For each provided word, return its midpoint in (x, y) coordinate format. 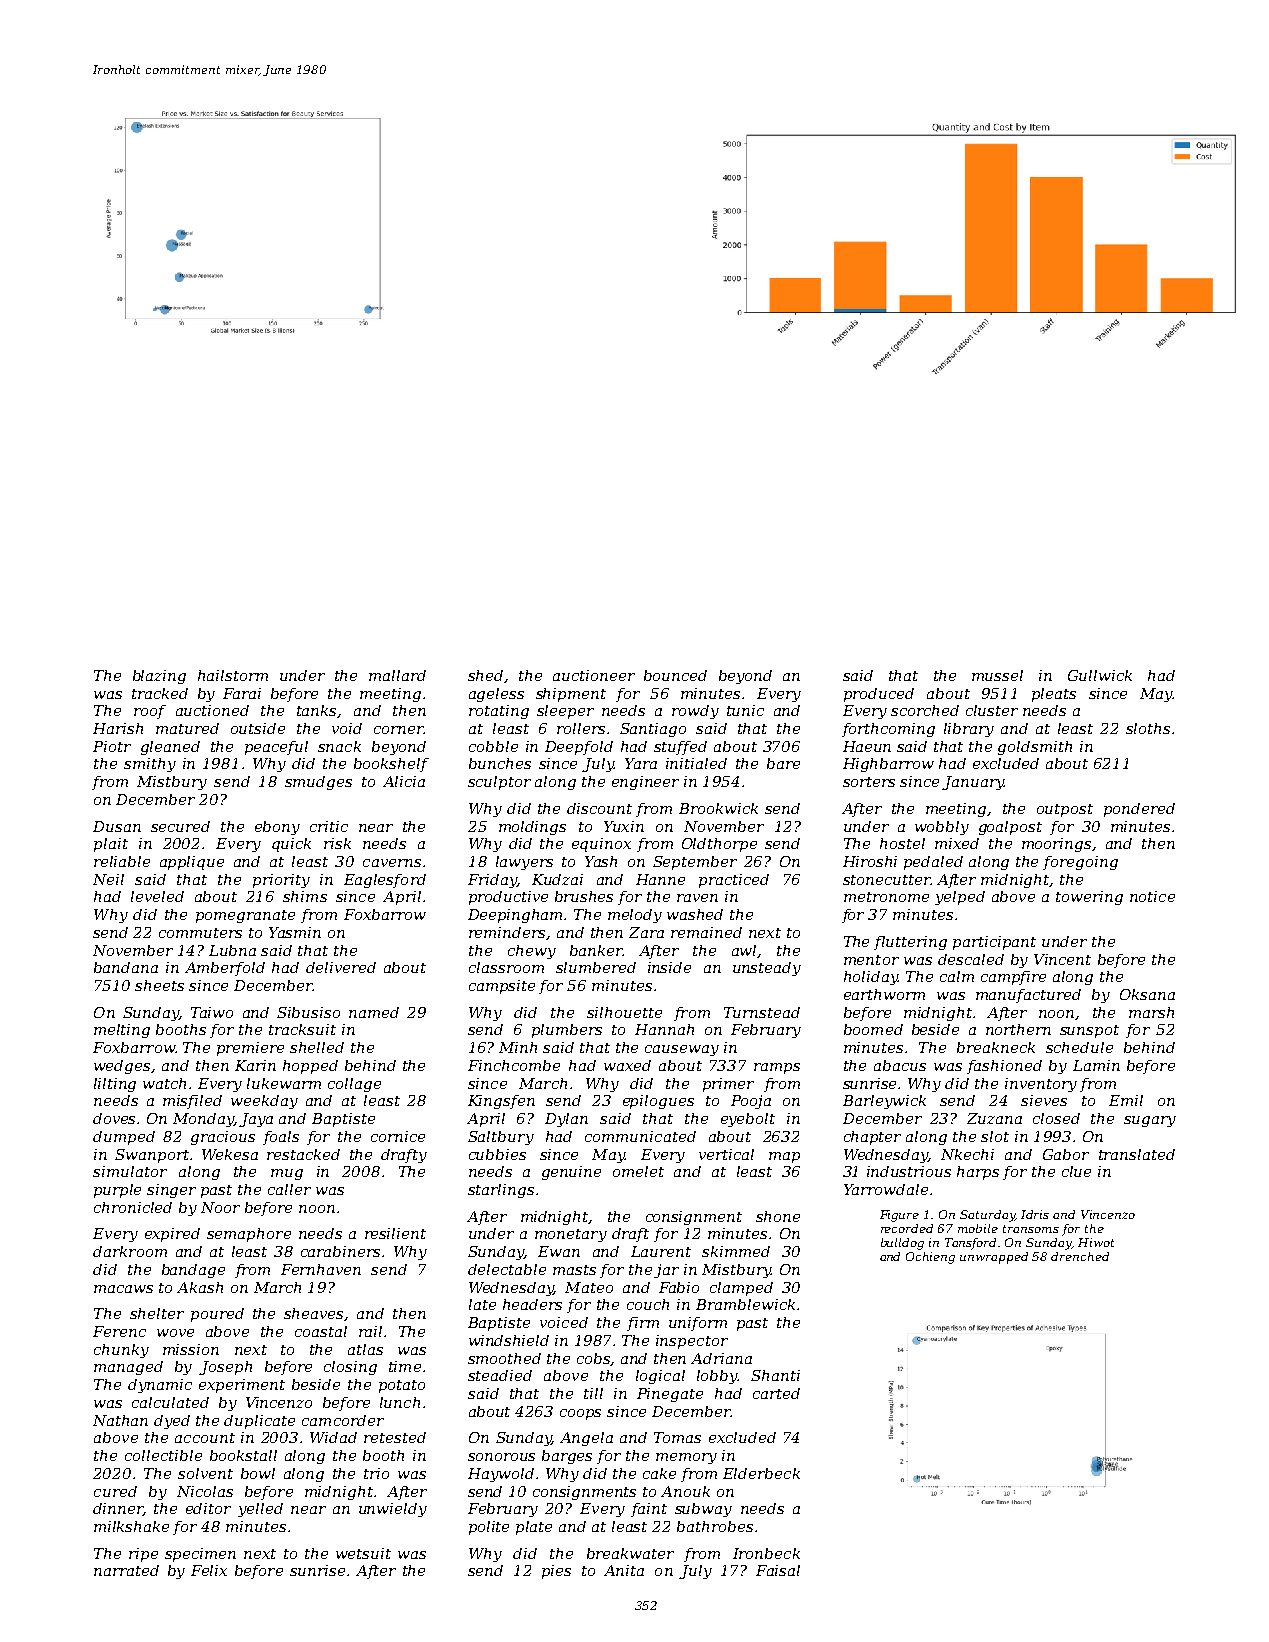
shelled (317, 1047)
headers (532, 1304)
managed (128, 1368)
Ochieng (930, 1258)
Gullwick (1100, 675)
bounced (675, 675)
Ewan (559, 1251)
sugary (1150, 1121)
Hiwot (1096, 1242)
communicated (640, 1136)
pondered (1139, 810)
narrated (126, 1570)
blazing (159, 677)
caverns (392, 863)
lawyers (524, 863)
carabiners (340, 1251)
